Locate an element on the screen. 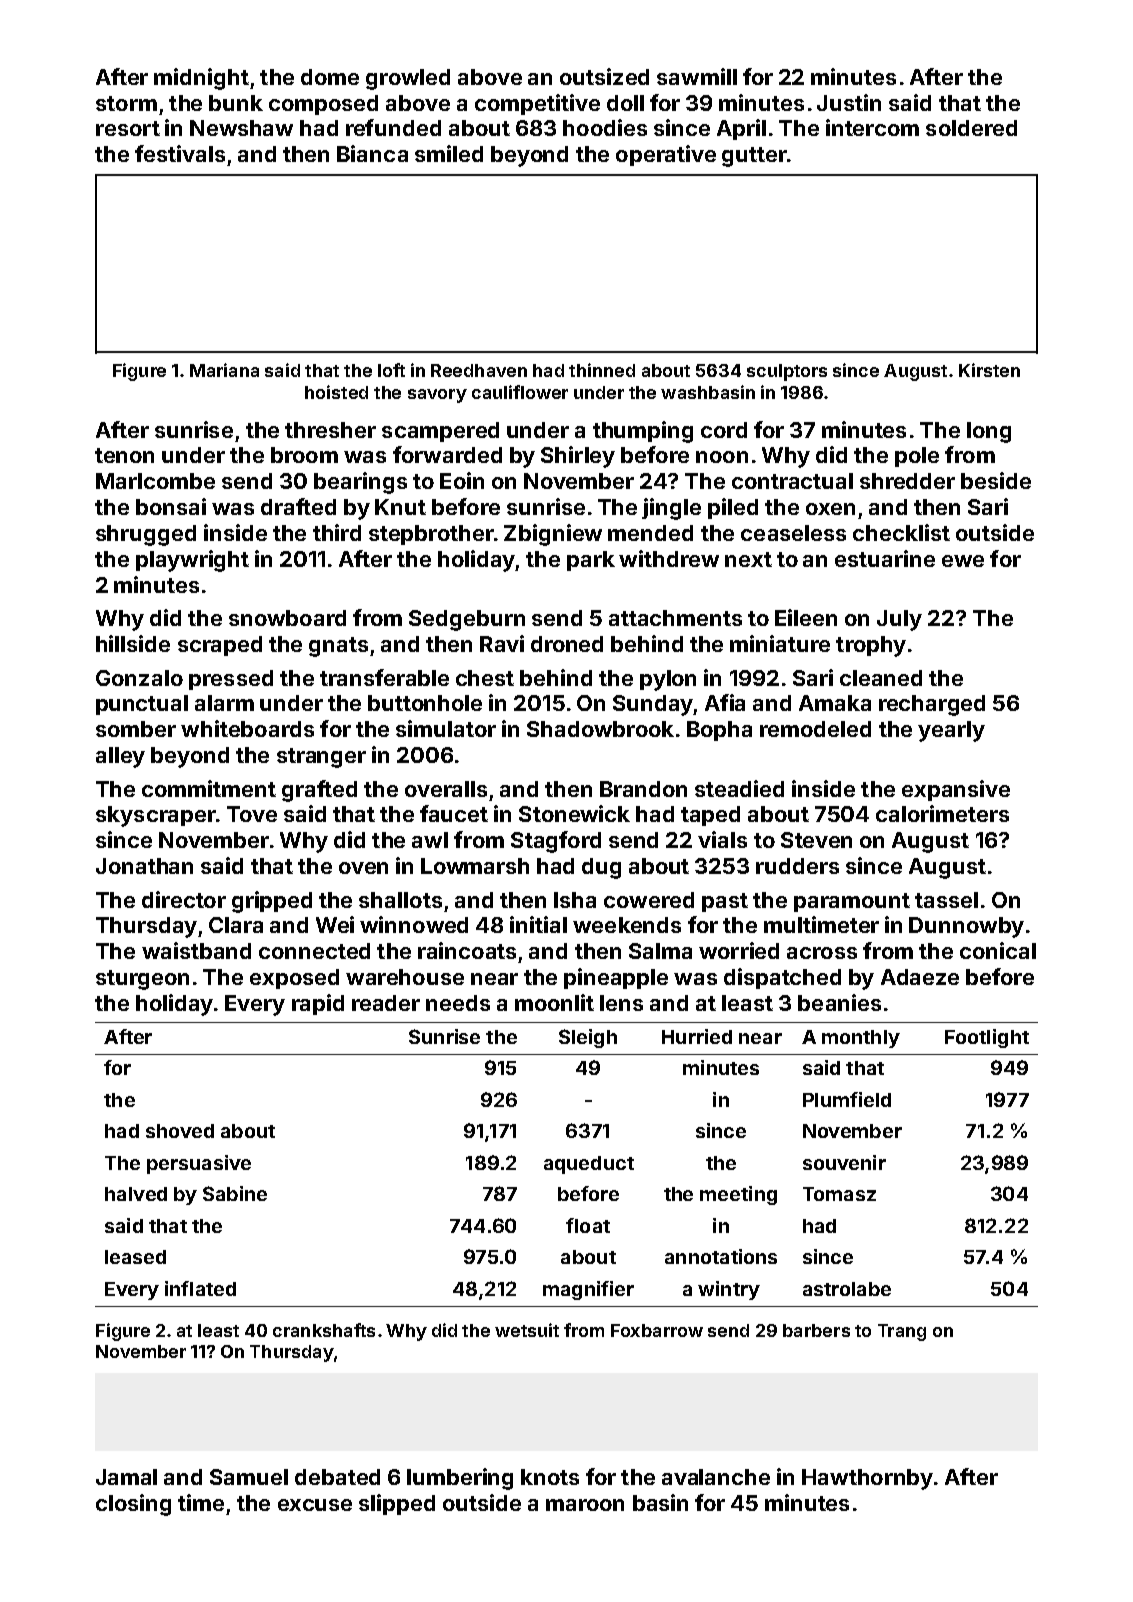 The width and height of the screenshot is (1133, 1602). sawmill is located at coordinates (697, 76).
